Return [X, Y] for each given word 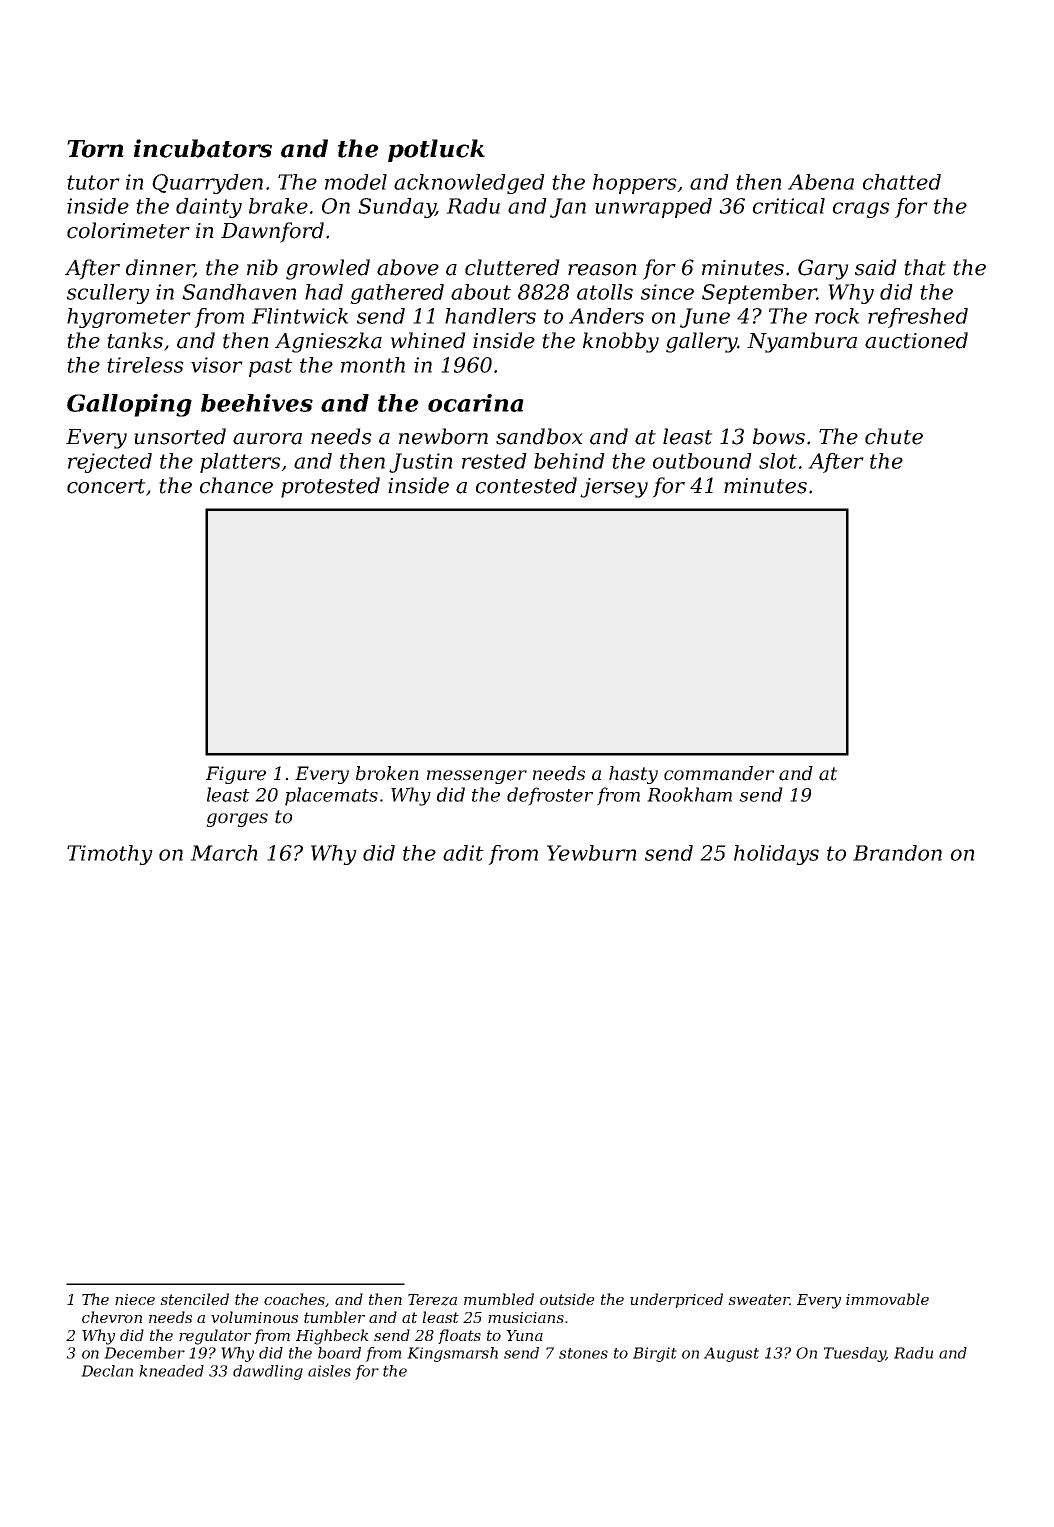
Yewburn [592, 853]
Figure [236, 775]
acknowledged [469, 184]
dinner [160, 268]
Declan [107, 1371]
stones [583, 1353]
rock [837, 316]
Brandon [897, 853]
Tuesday [855, 1354]
